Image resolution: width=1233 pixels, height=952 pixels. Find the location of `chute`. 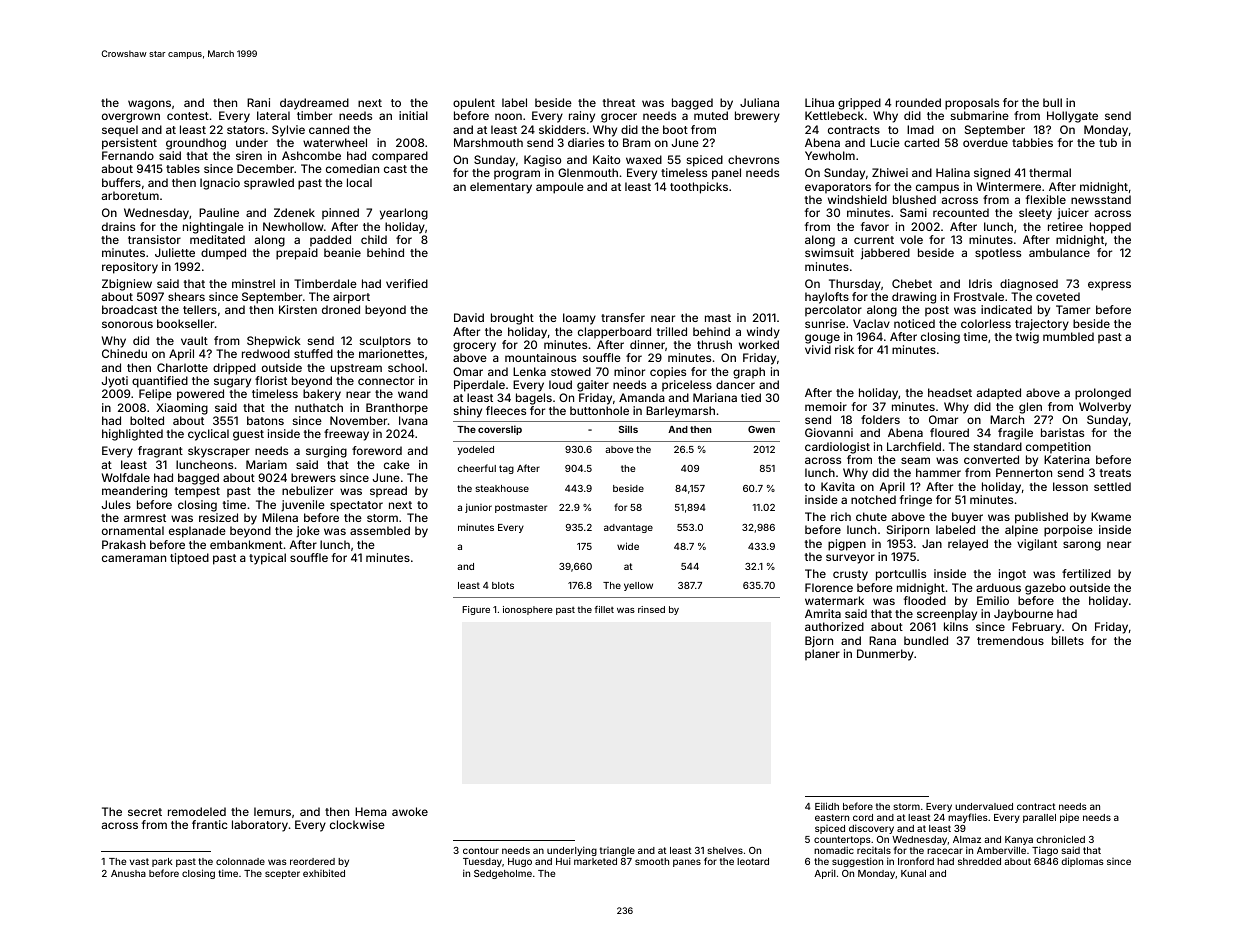

chute is located at coordinates (871, 516).
